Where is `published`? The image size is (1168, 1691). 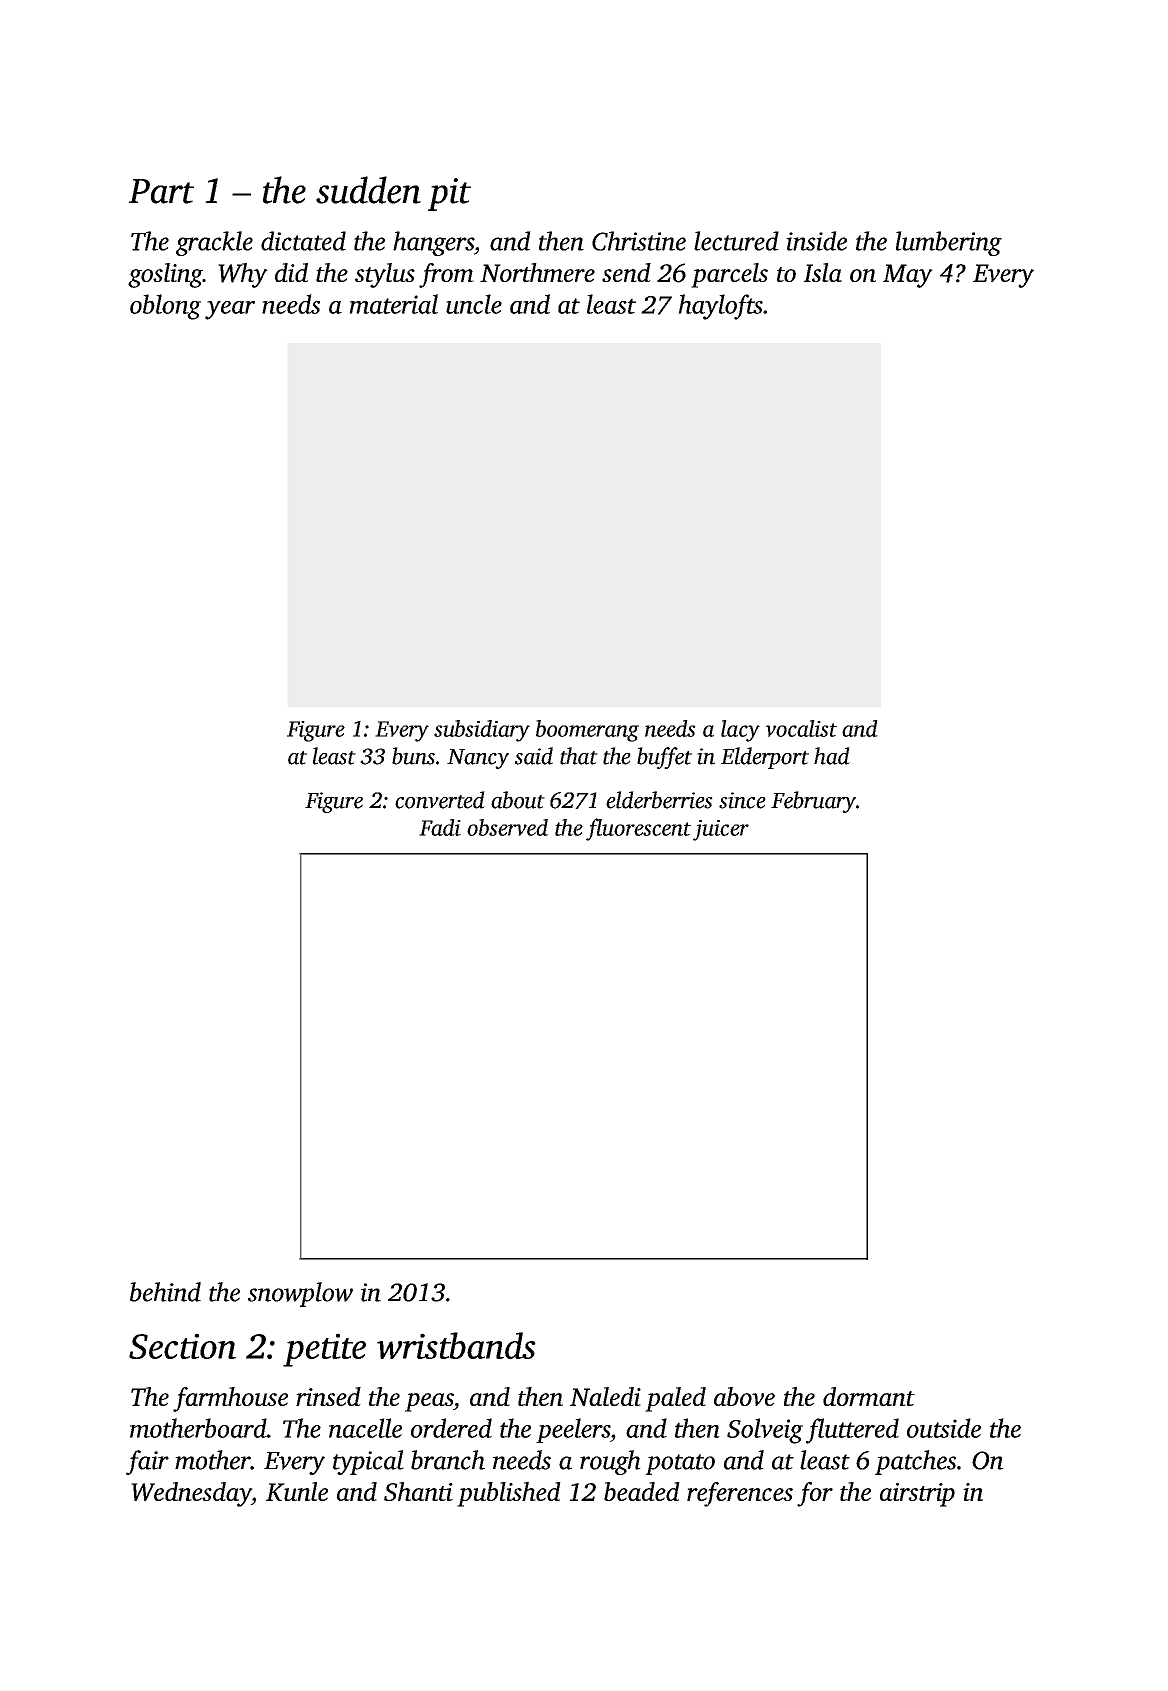
published is located at coordinates (509, 1494).
